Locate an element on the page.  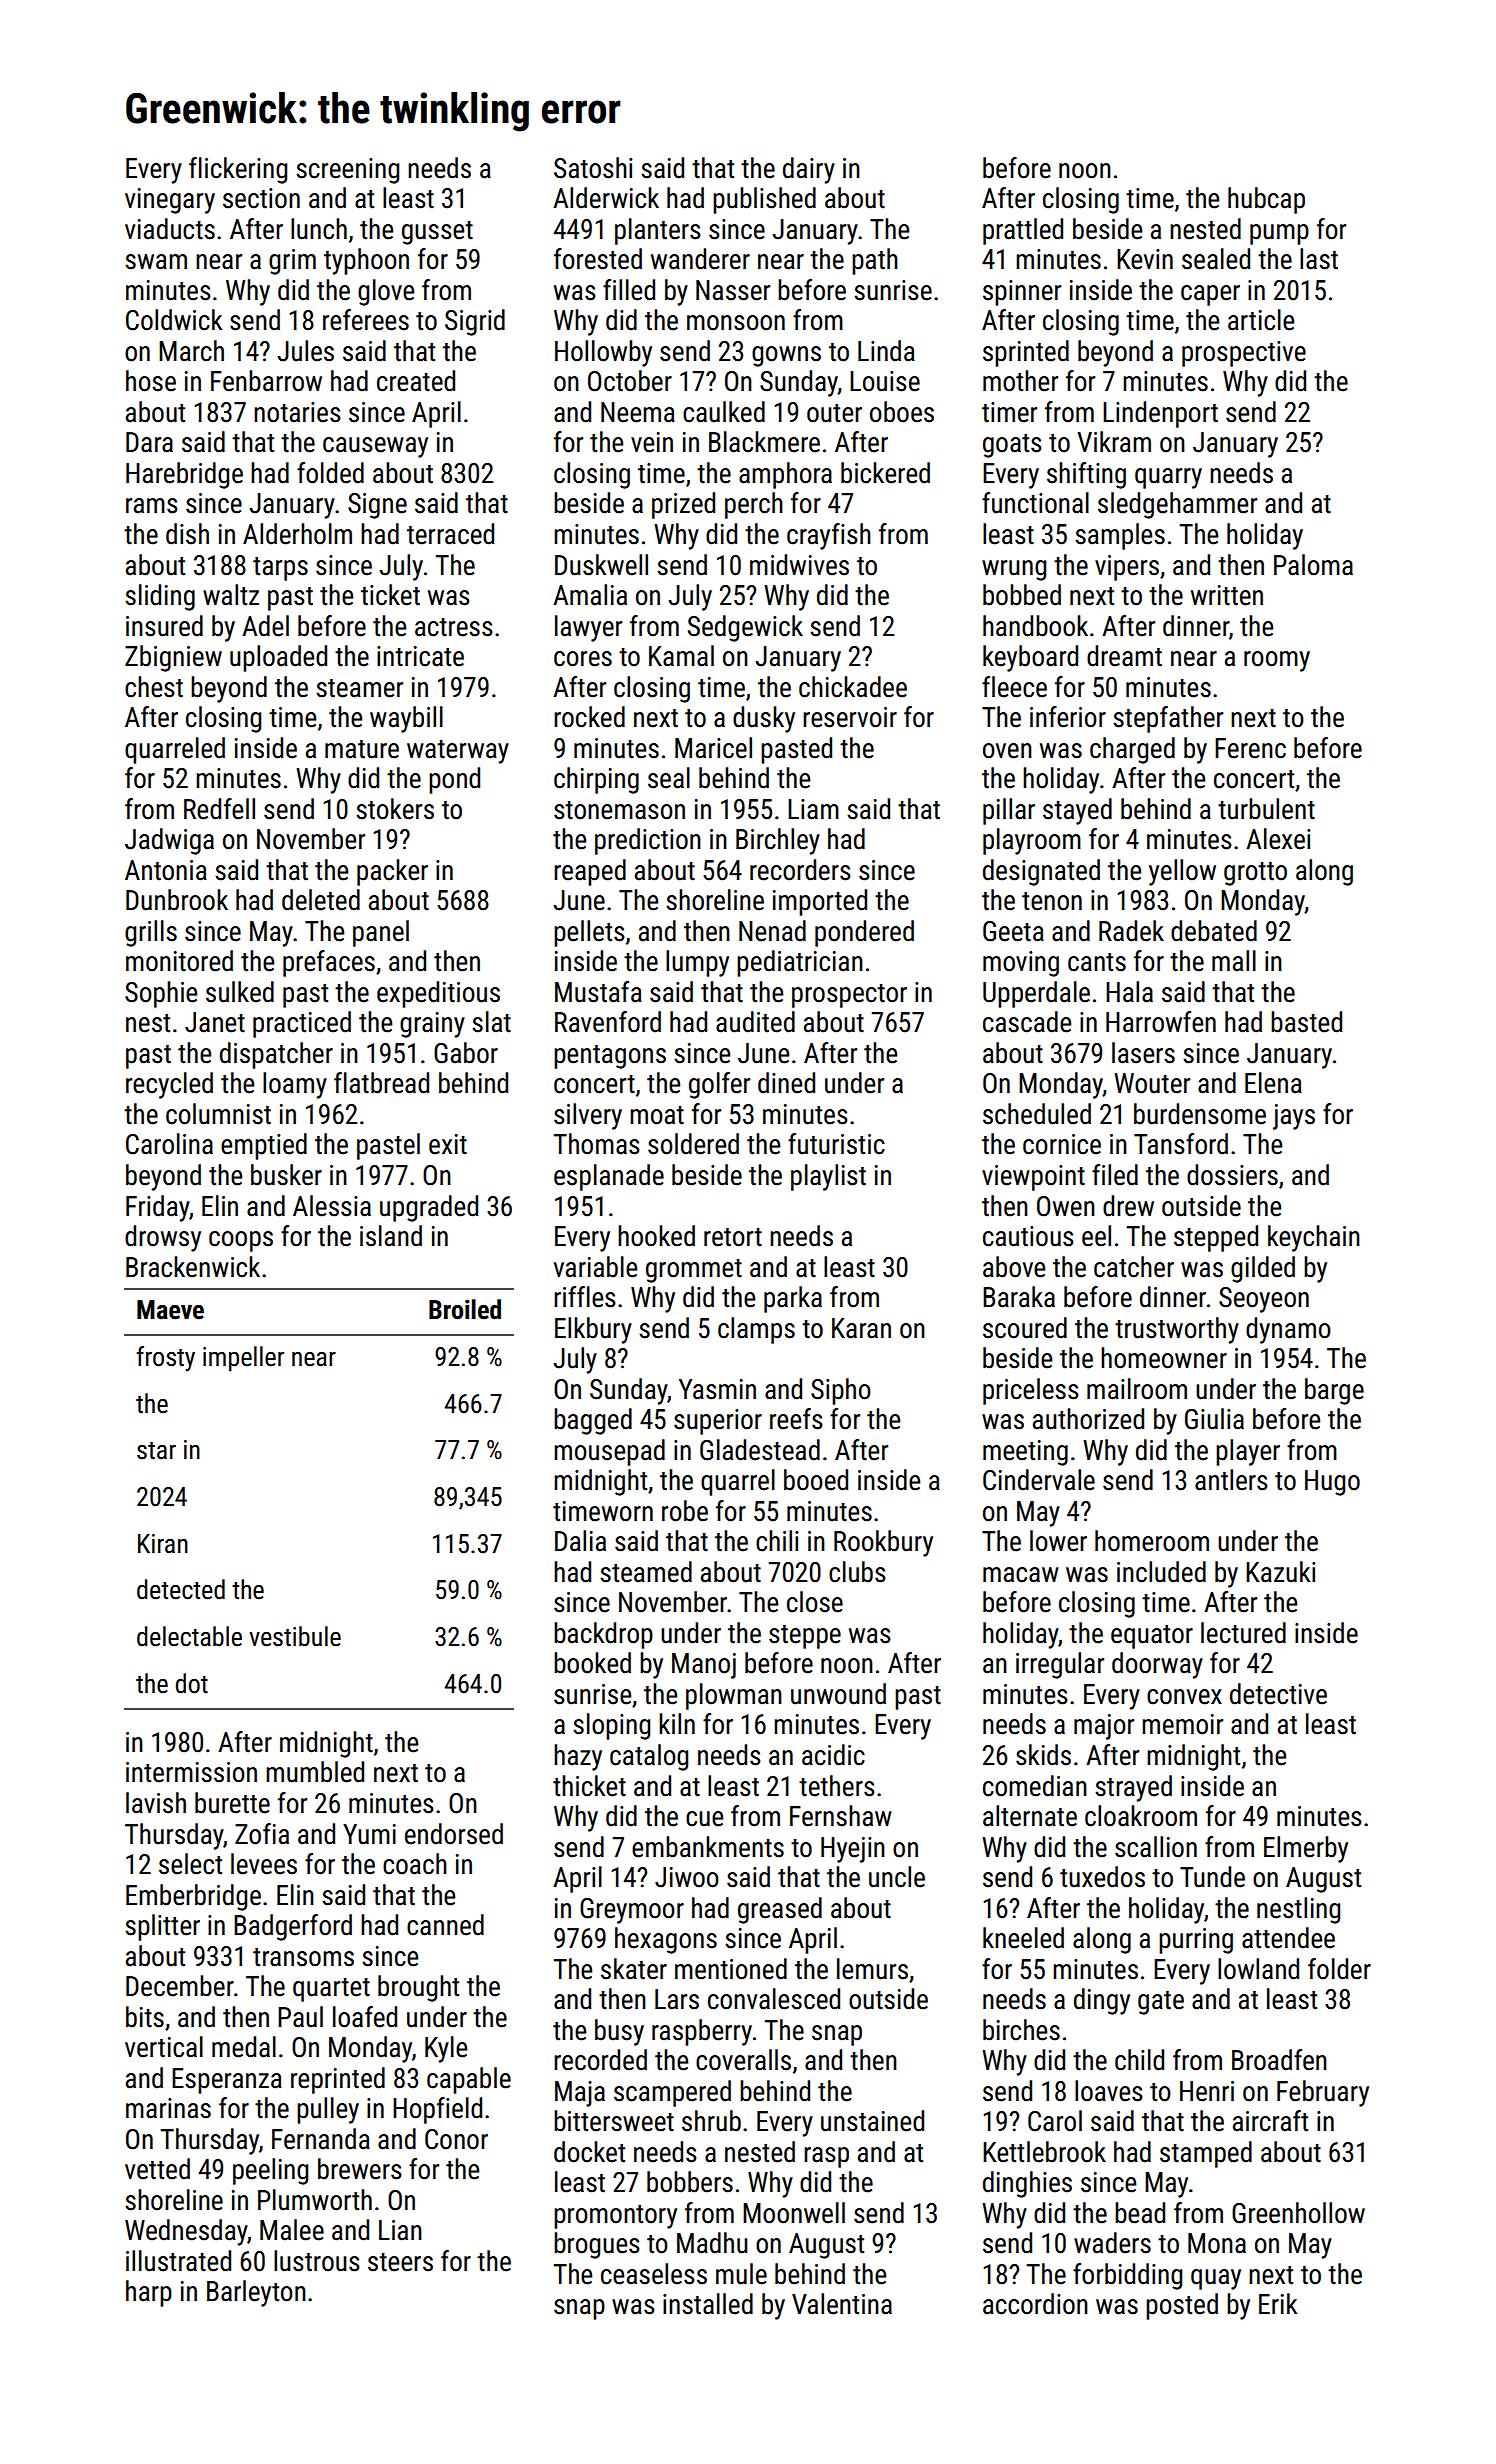
star is located at coordinates (156, 1451).
